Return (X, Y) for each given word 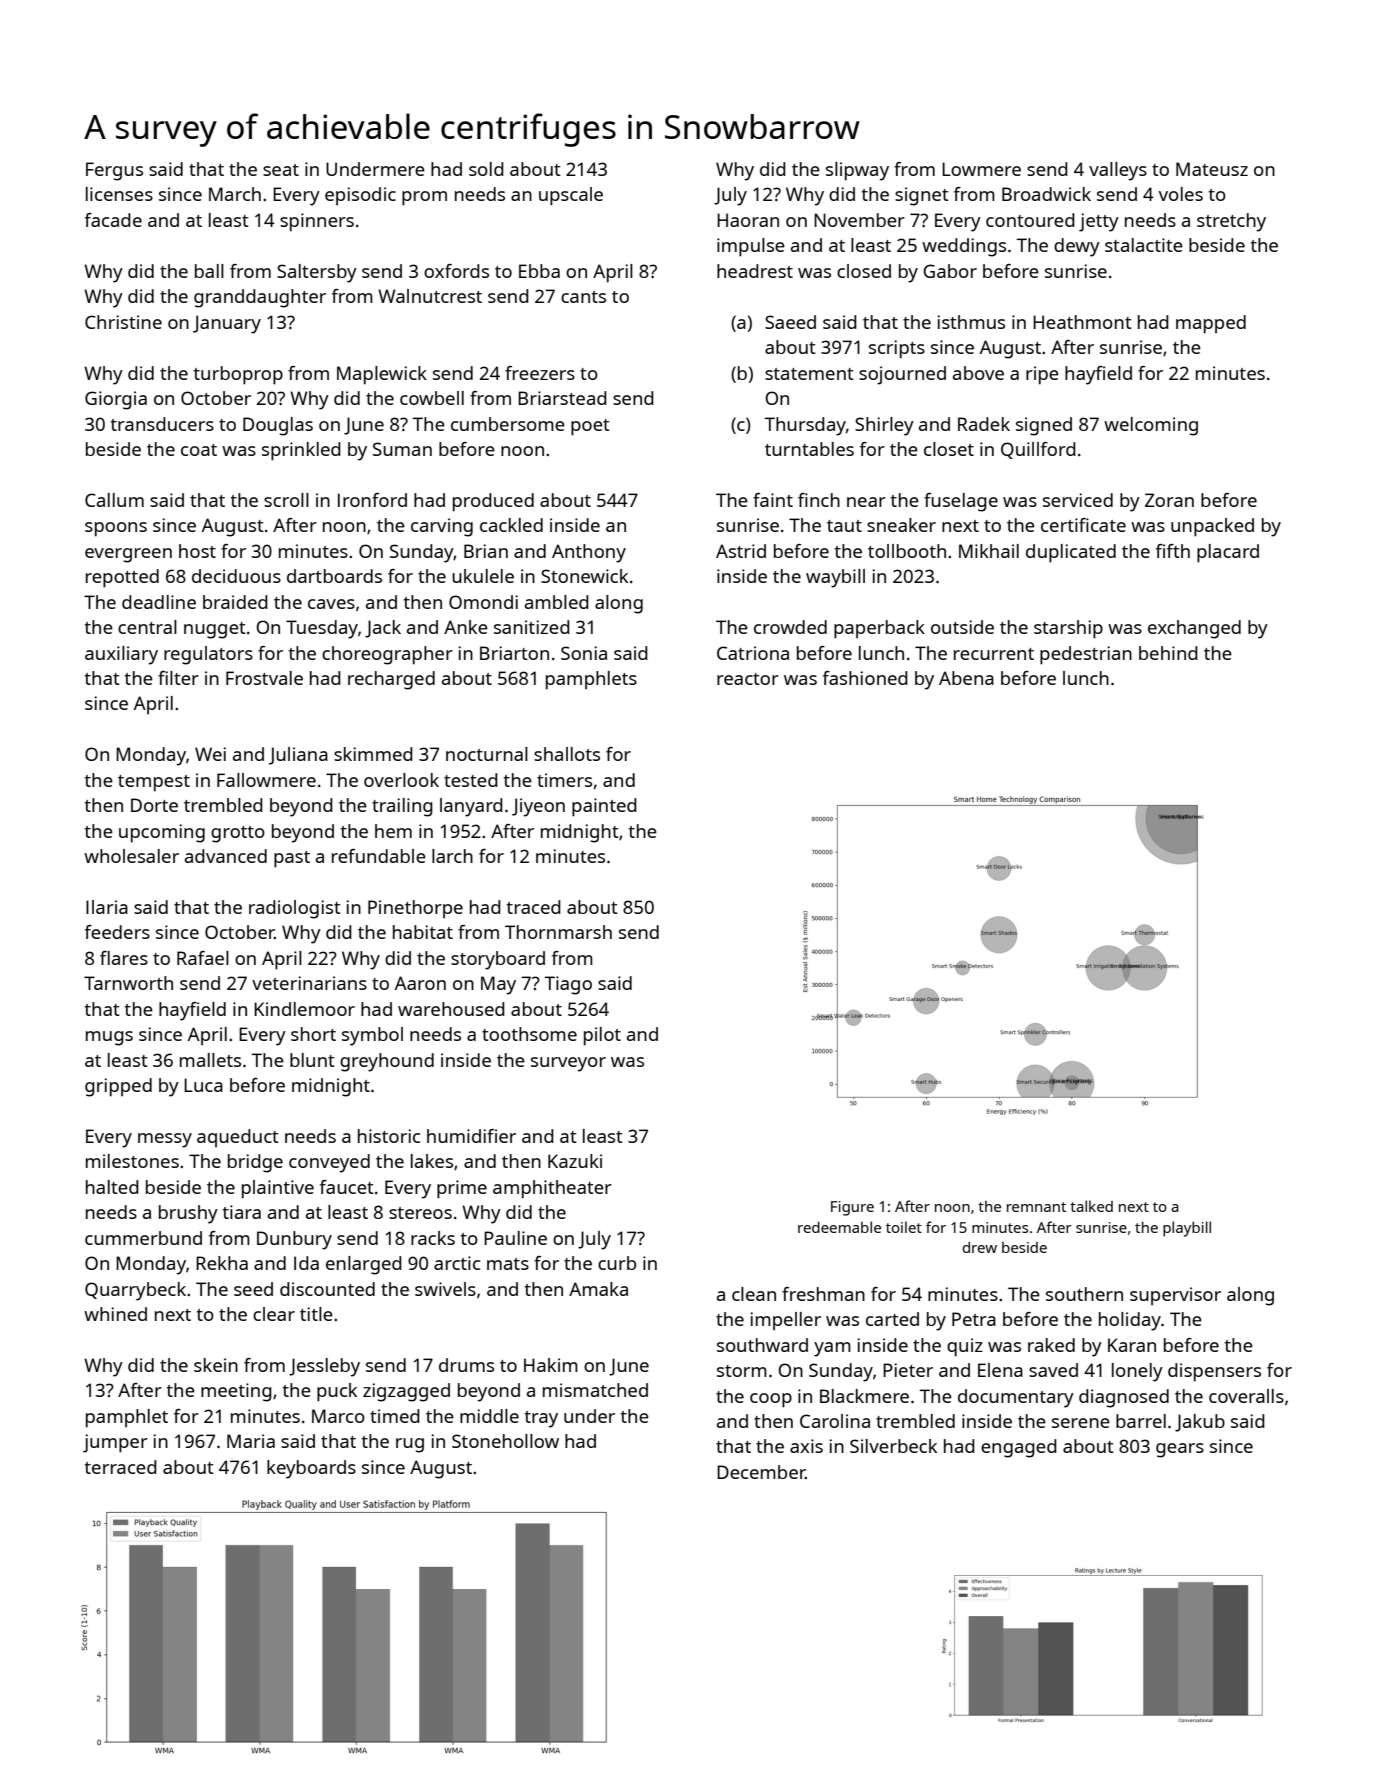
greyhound (387, 1062)
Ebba (539, 271)
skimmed (373, 754)
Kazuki (575, 1161)
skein (216, 1365)
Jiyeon (538, 807)
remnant (1036, 1207)
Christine (123, 322)
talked (1091, 1206)
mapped (1211, 324)
